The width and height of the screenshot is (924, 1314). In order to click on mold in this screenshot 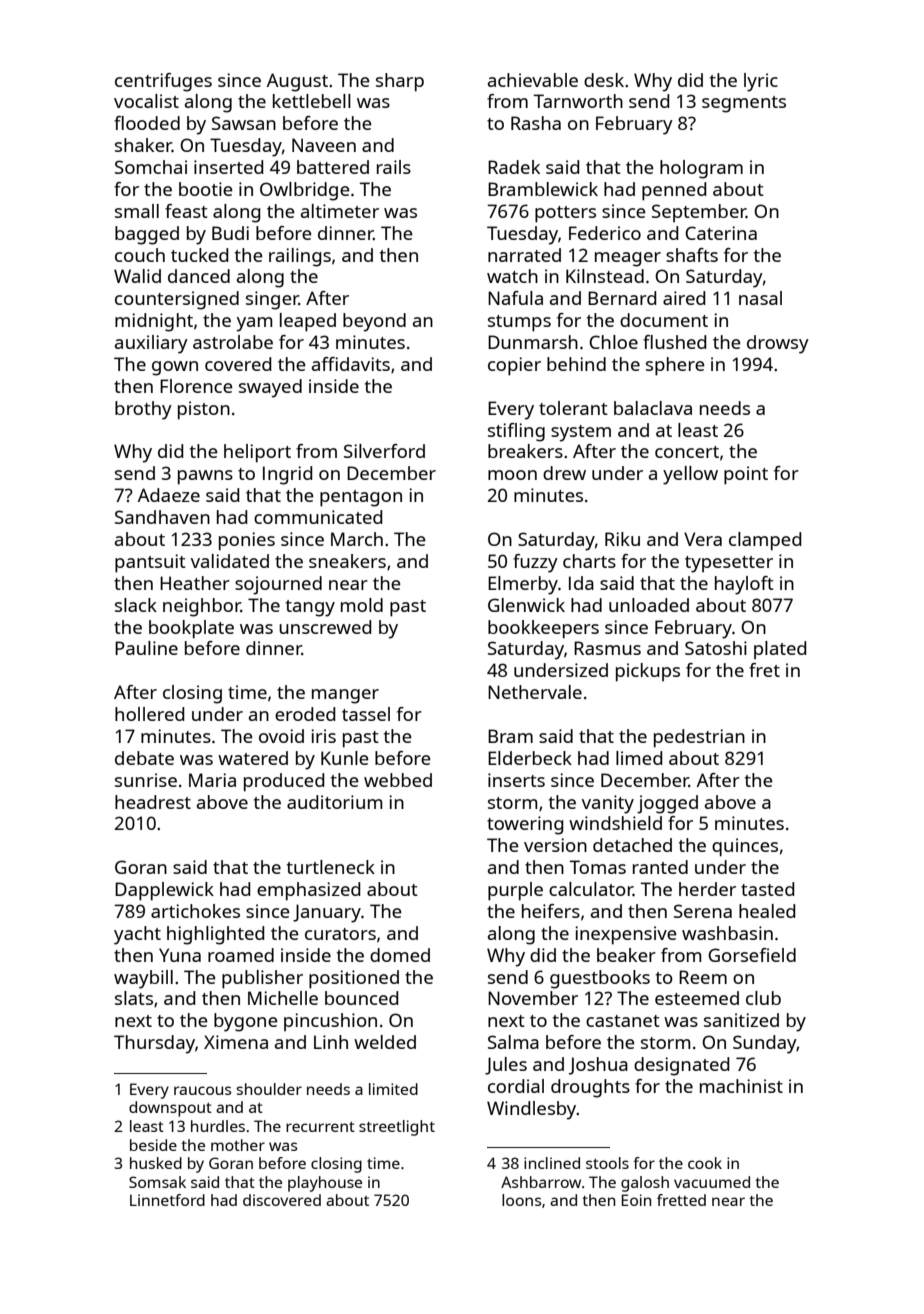, I will do `click(362, 605)`.
